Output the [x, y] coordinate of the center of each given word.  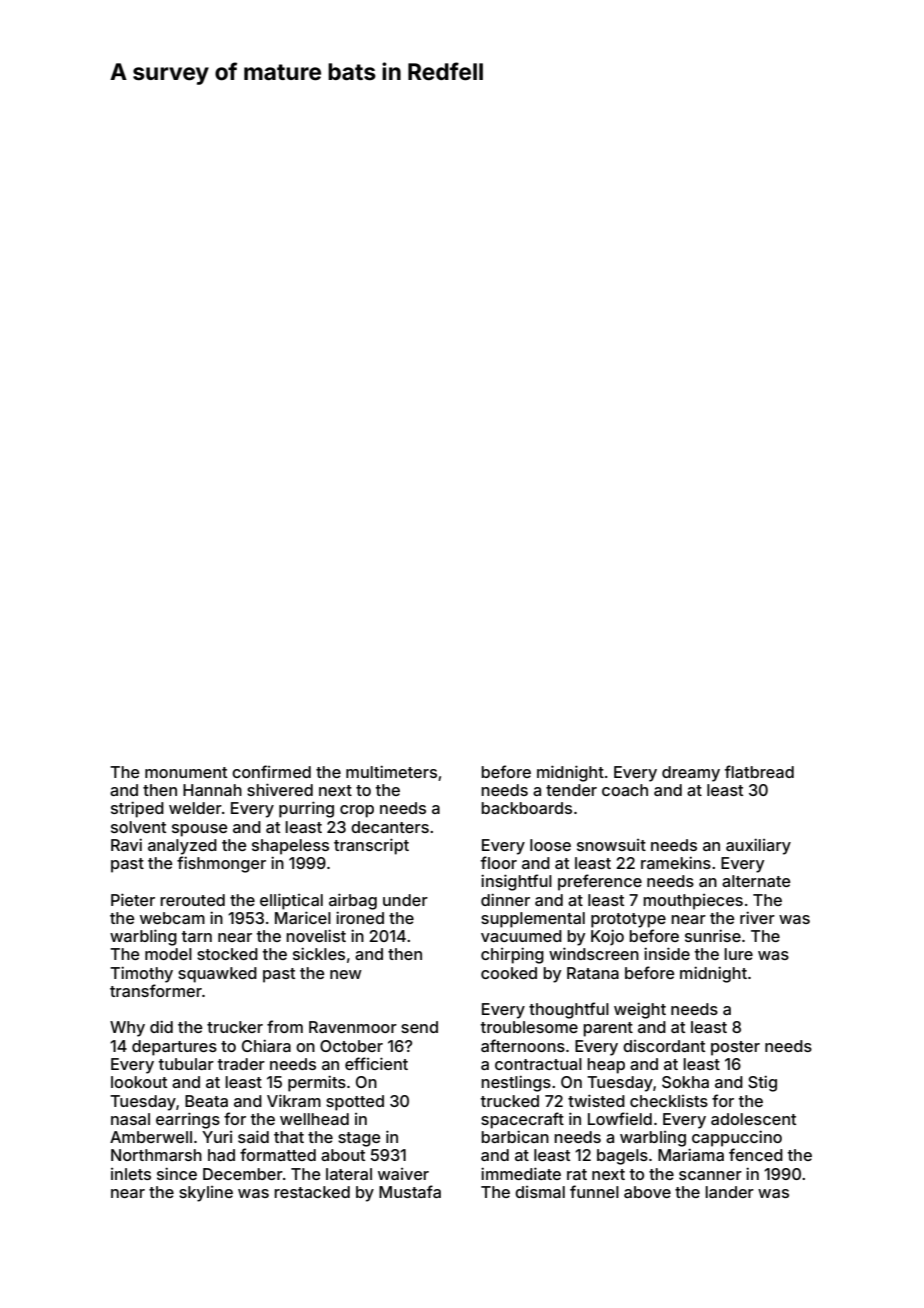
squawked [217, 975]
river [757, 917]
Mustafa [410, 1191]
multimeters [391, 771]
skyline [206, 1194]
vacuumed [521, 936]
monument [186, 772]
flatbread [759, 771]
